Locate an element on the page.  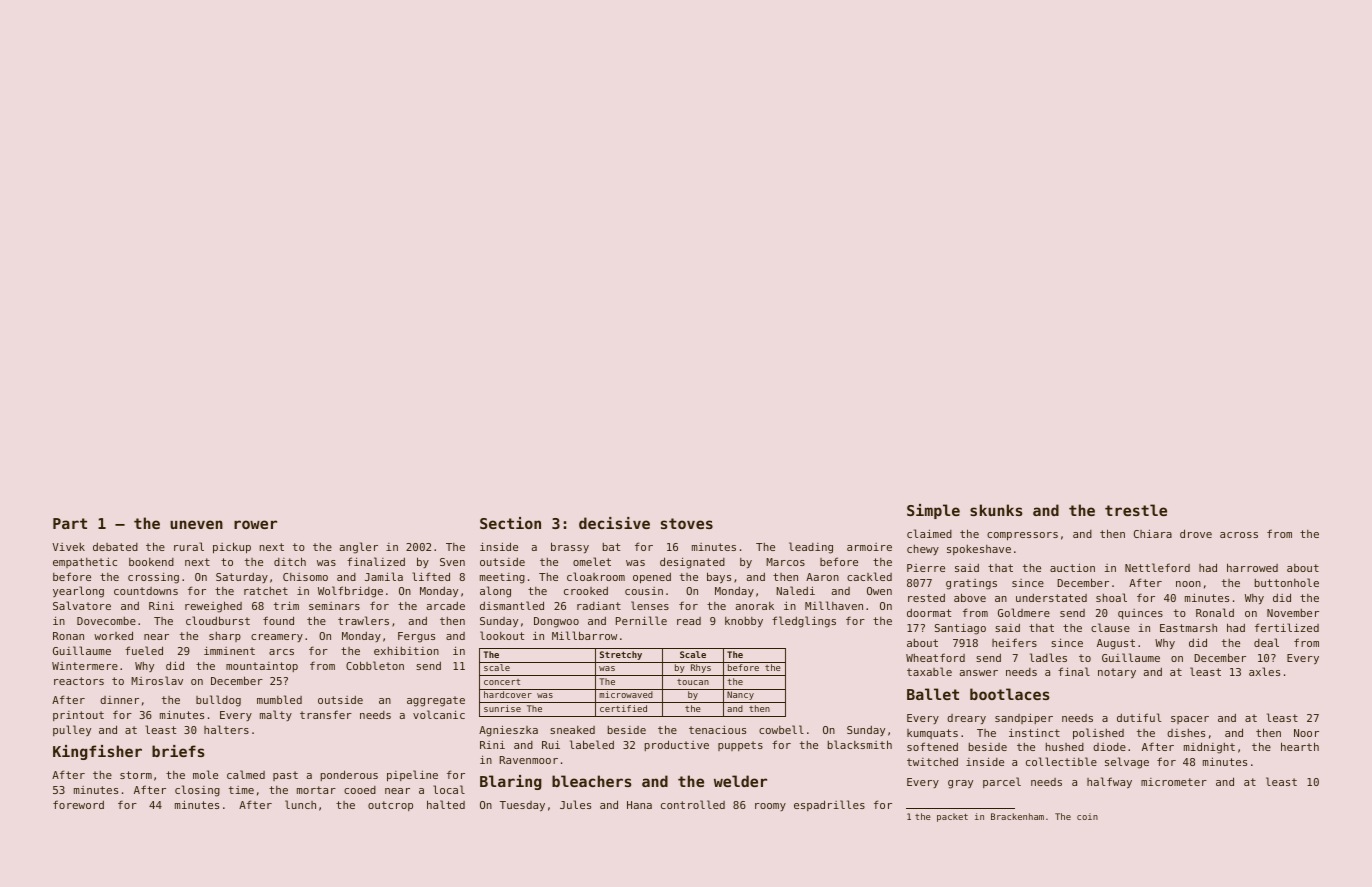
storm is located at coordinates (136, 775).
